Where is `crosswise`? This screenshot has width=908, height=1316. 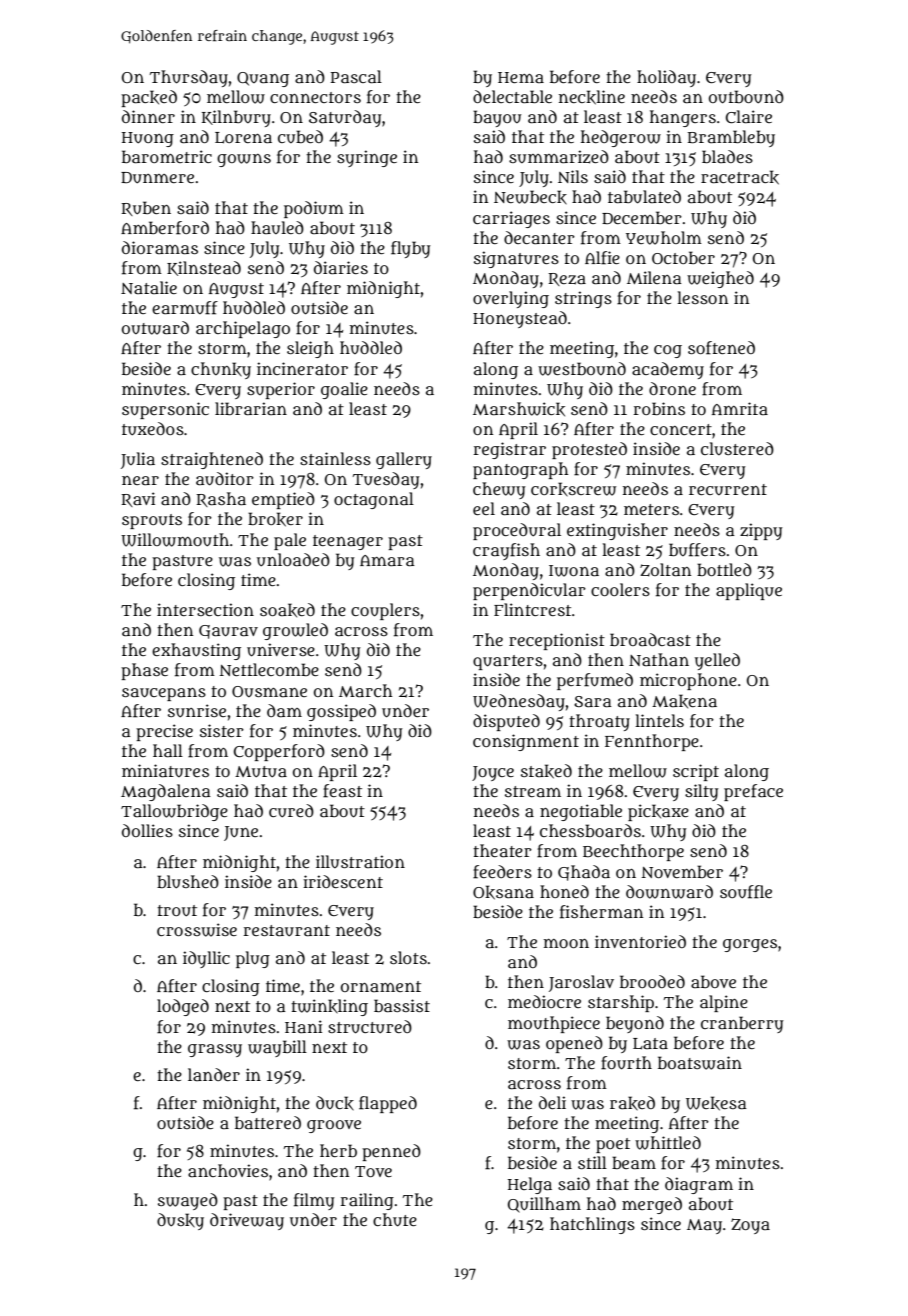 crosswise is located at coordinates (197, 930).
